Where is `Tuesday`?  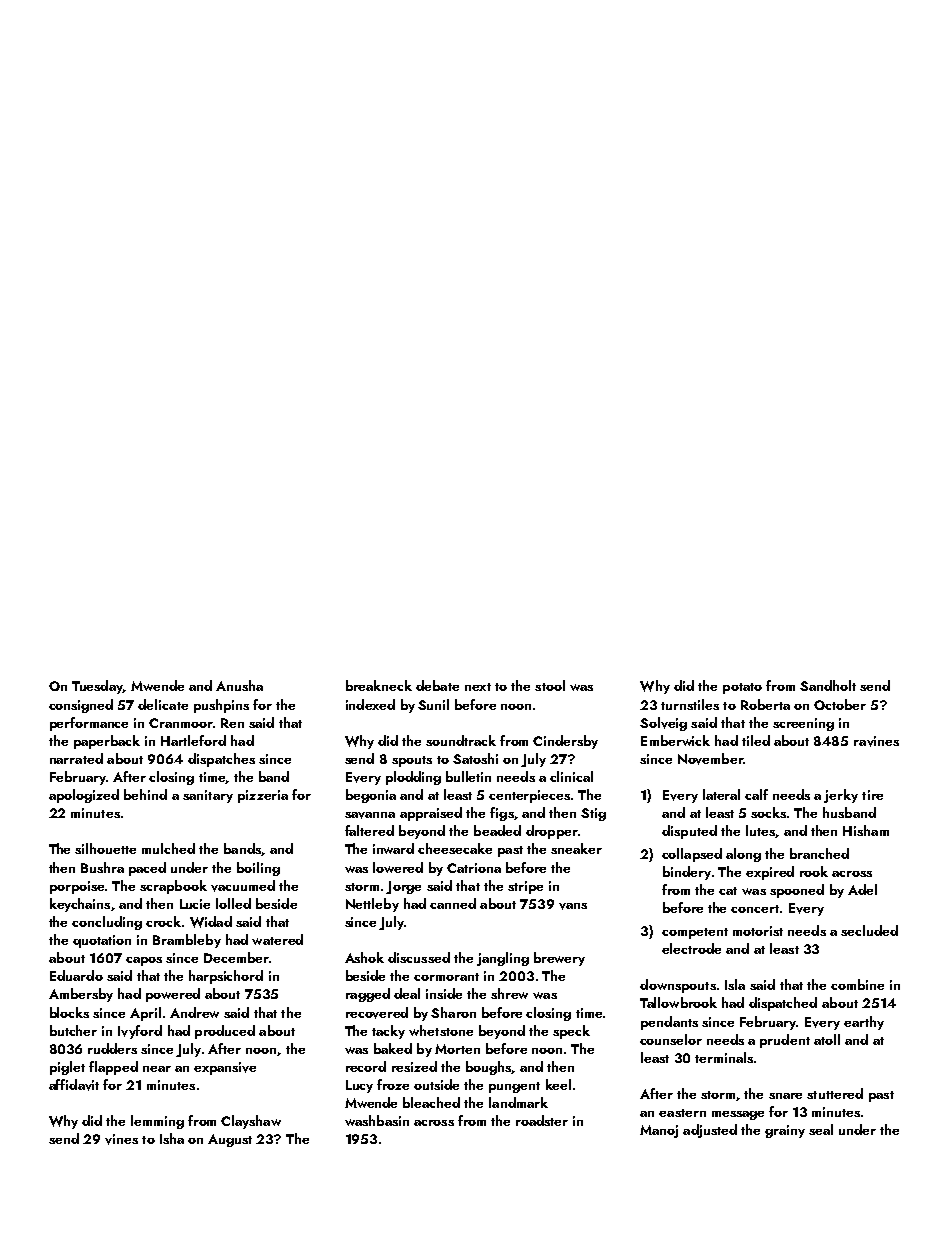 Tuesday is located at coordinates (97, 687).
